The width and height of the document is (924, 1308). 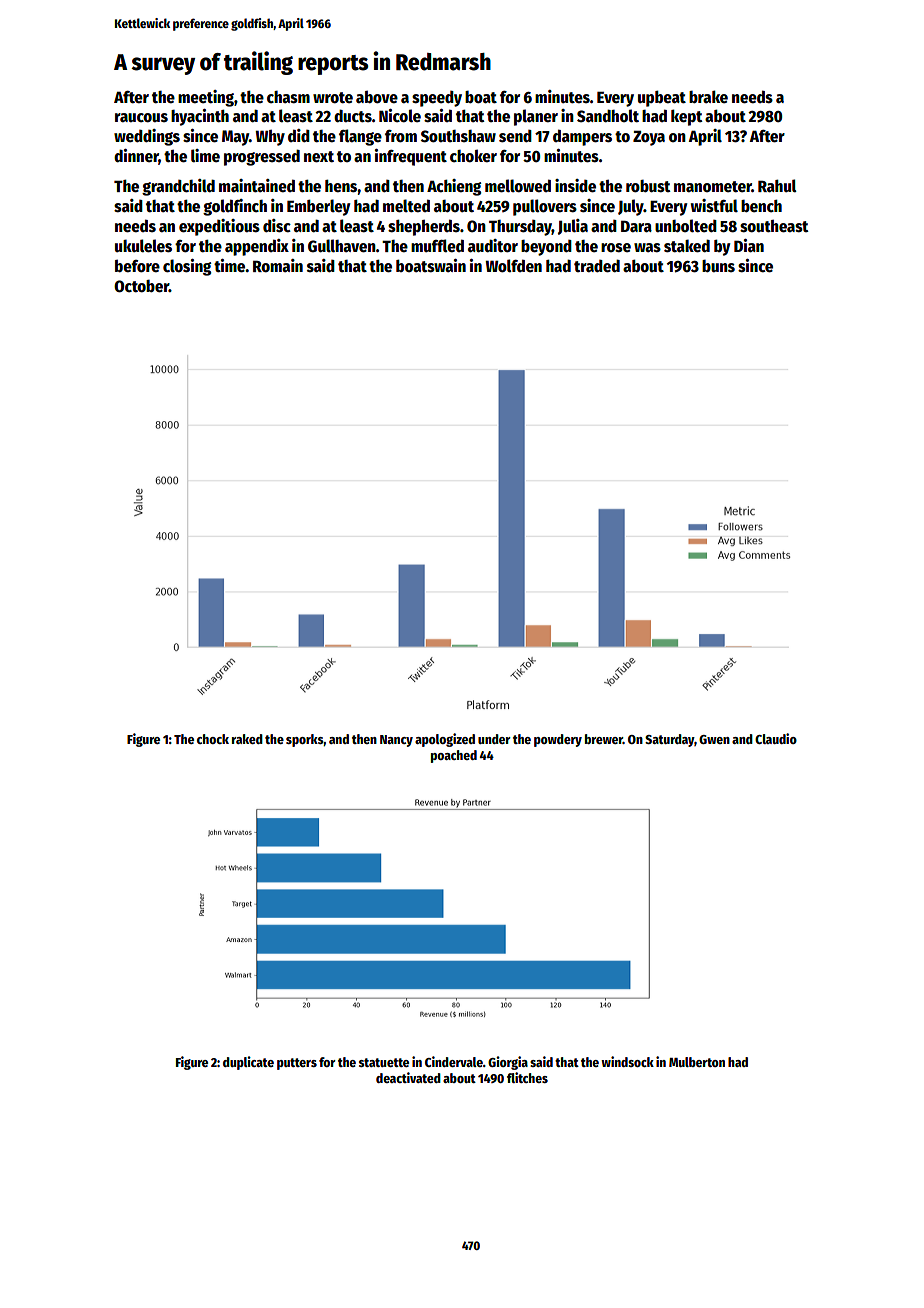 I want to click on apologized, so click(x=445, y=740).
